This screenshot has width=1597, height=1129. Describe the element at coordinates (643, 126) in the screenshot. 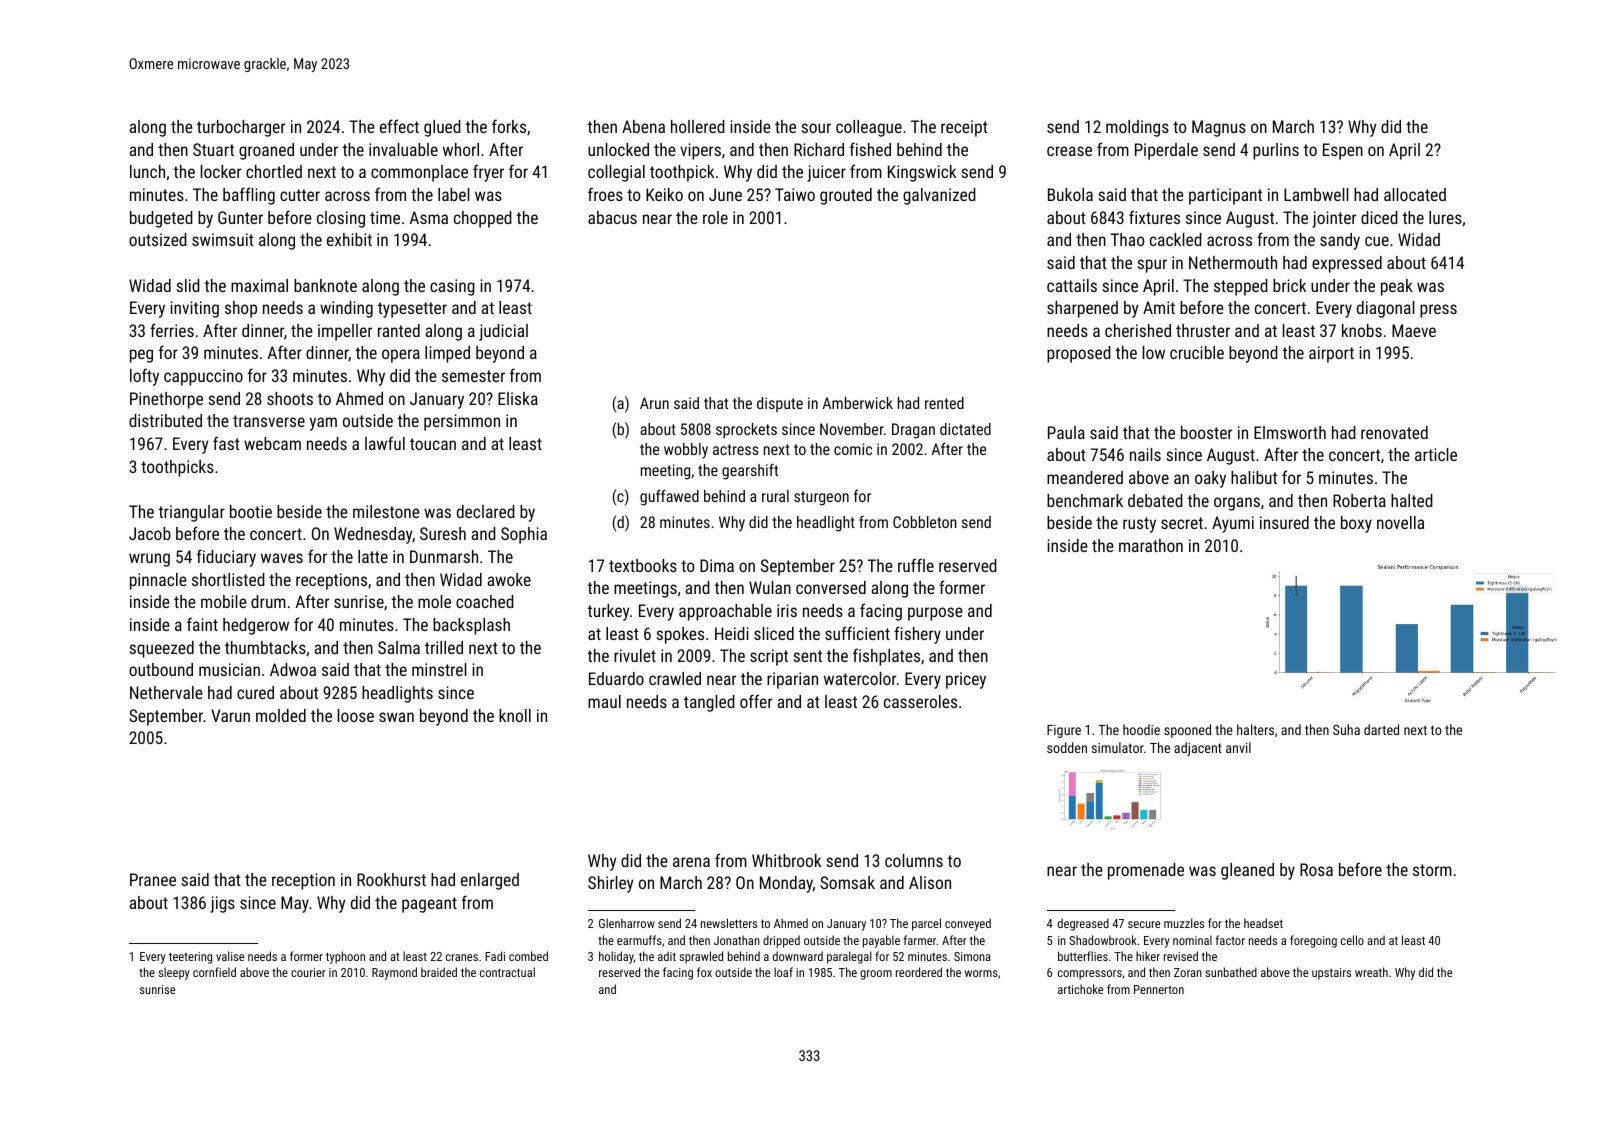

I see `Abena` at that location.
